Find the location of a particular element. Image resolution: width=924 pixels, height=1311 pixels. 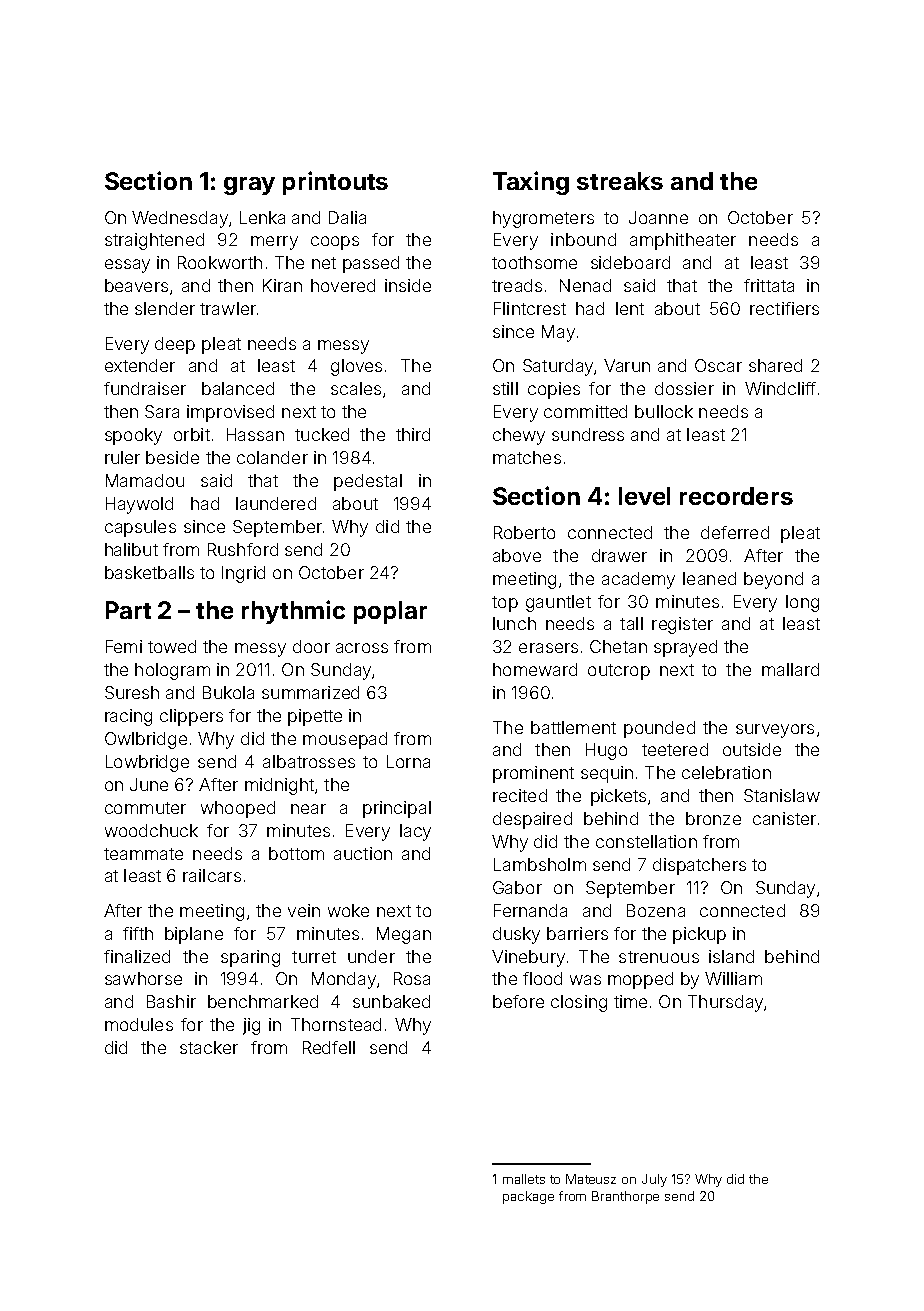

woodchuck is located at coordinates (151, 830).
